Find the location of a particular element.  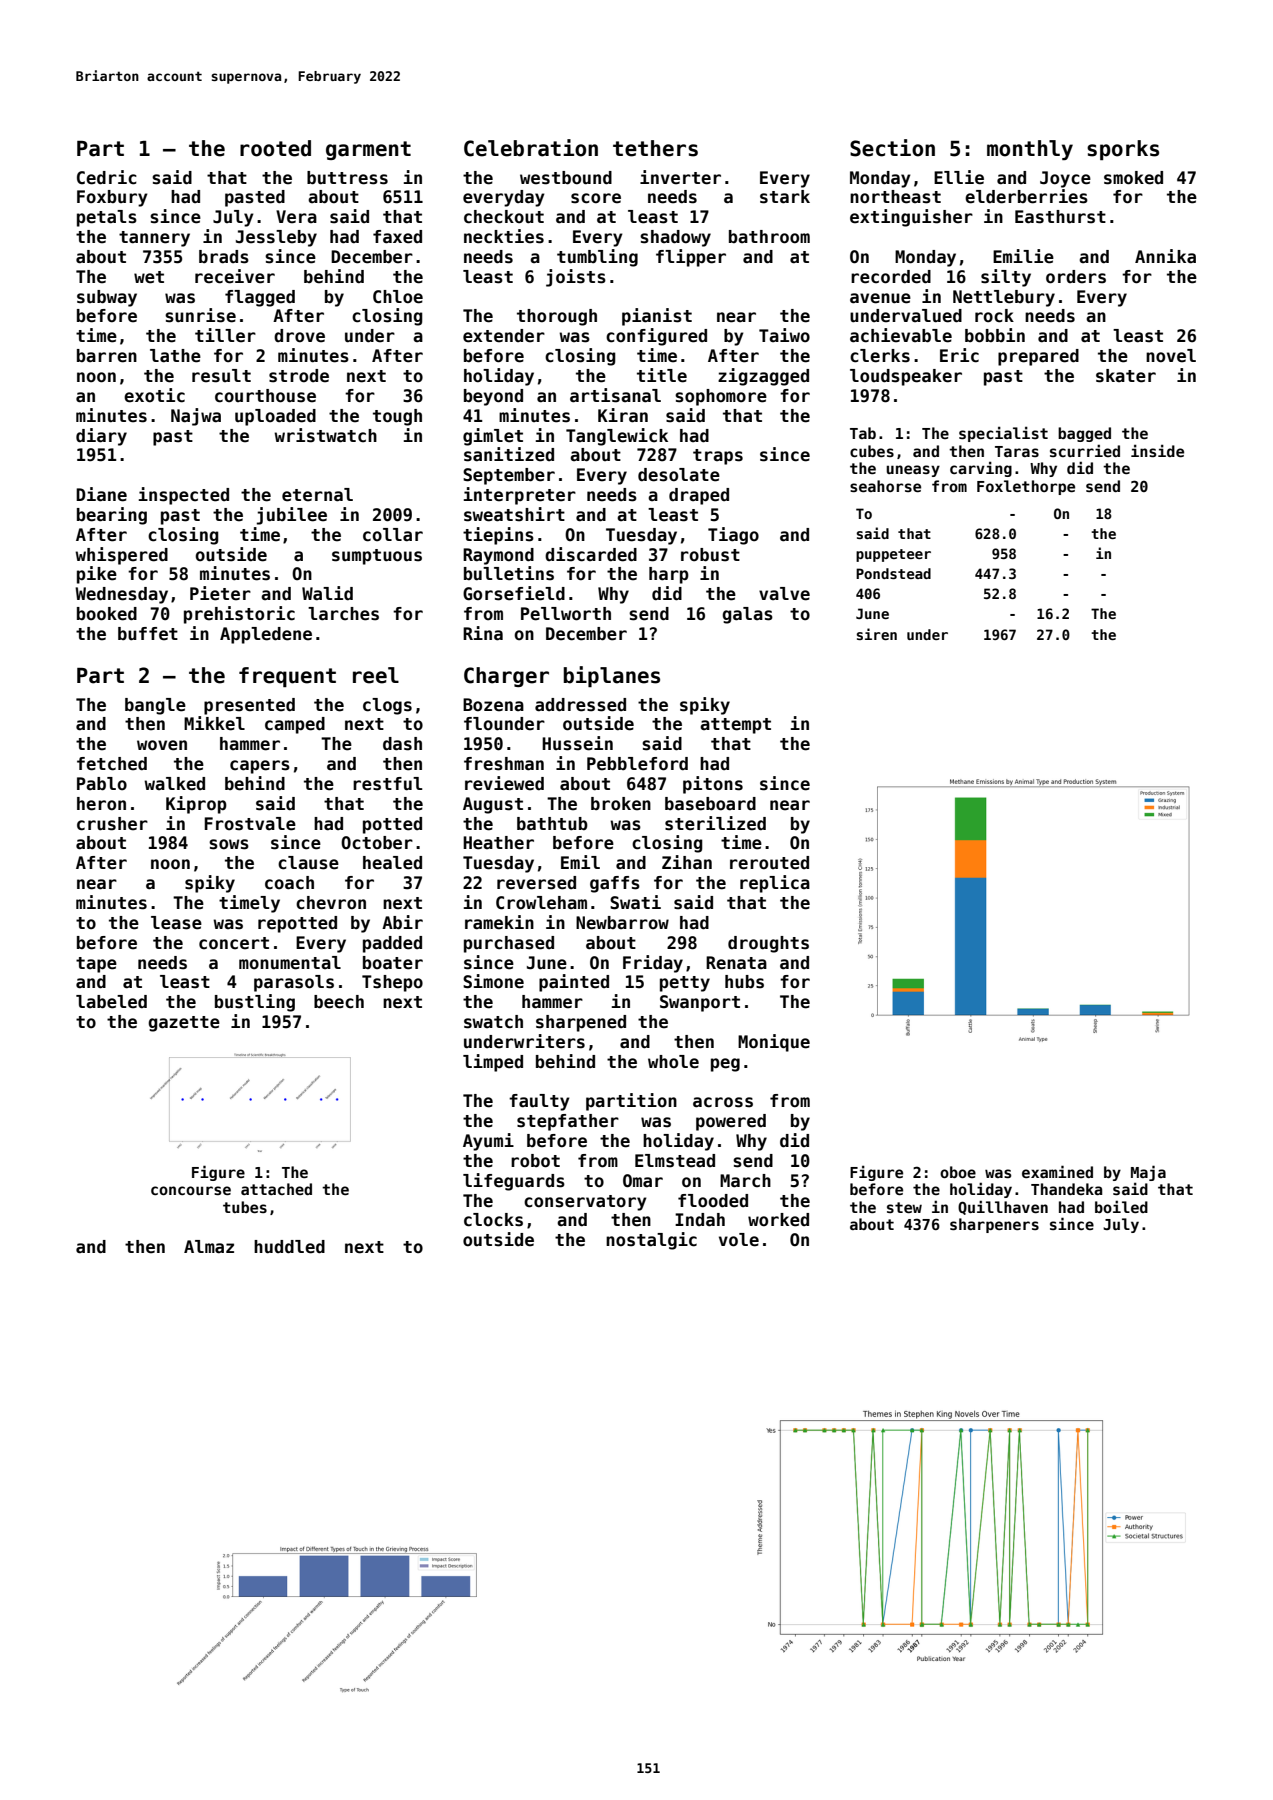

rooted is located at coordinates (275, 148).
